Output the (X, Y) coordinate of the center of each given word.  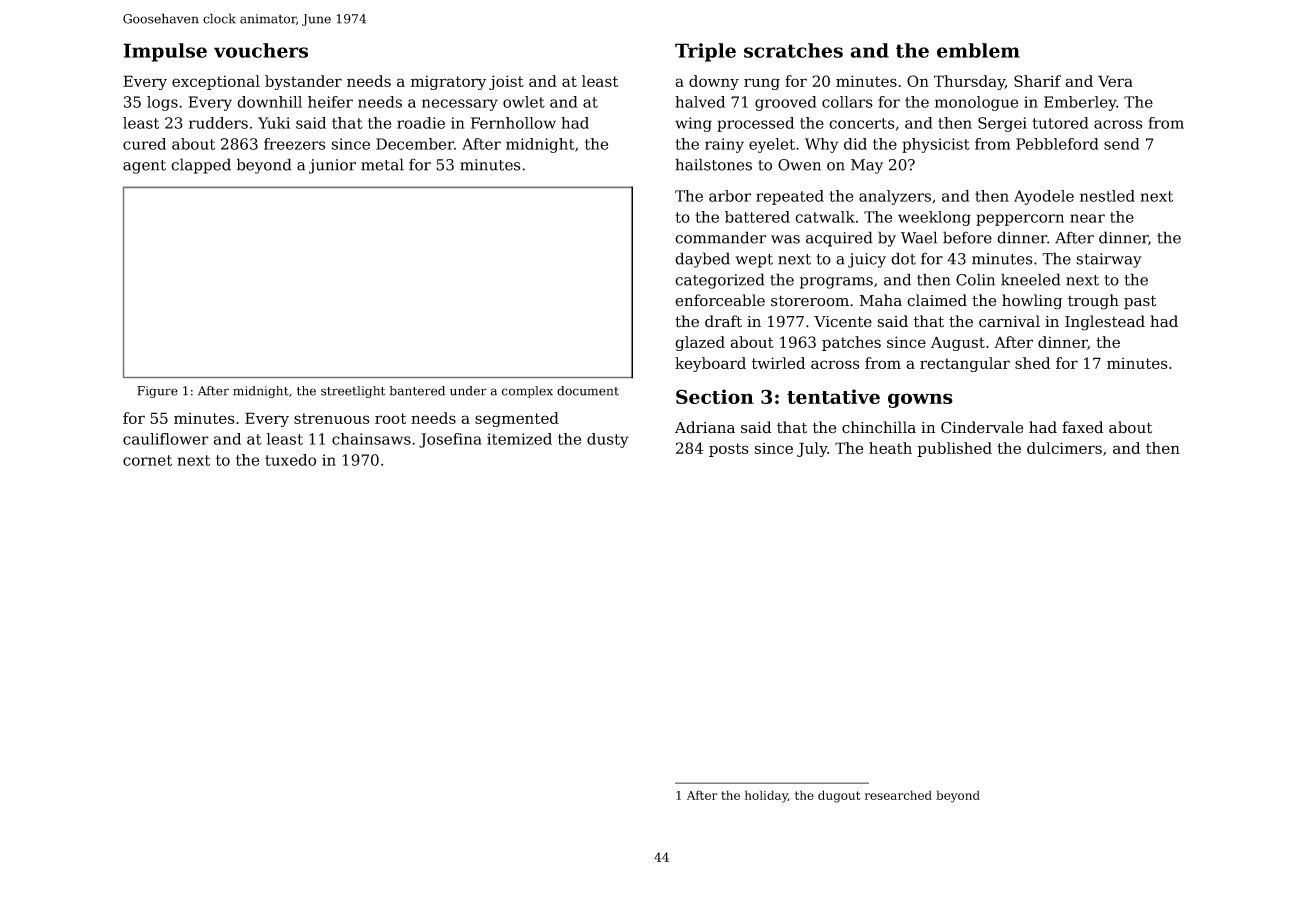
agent (144, 167)
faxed (1082, 427)
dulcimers (1064, 448)
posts (729, 450)
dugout (839, 796)
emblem (978, 50)
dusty (608, 440)
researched (898, 795)
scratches (793, 50)
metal (382, 164)
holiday (766, 796)
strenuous (332, 418)
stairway (1109, 260)
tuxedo (290, 460)
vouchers (261, 50)
